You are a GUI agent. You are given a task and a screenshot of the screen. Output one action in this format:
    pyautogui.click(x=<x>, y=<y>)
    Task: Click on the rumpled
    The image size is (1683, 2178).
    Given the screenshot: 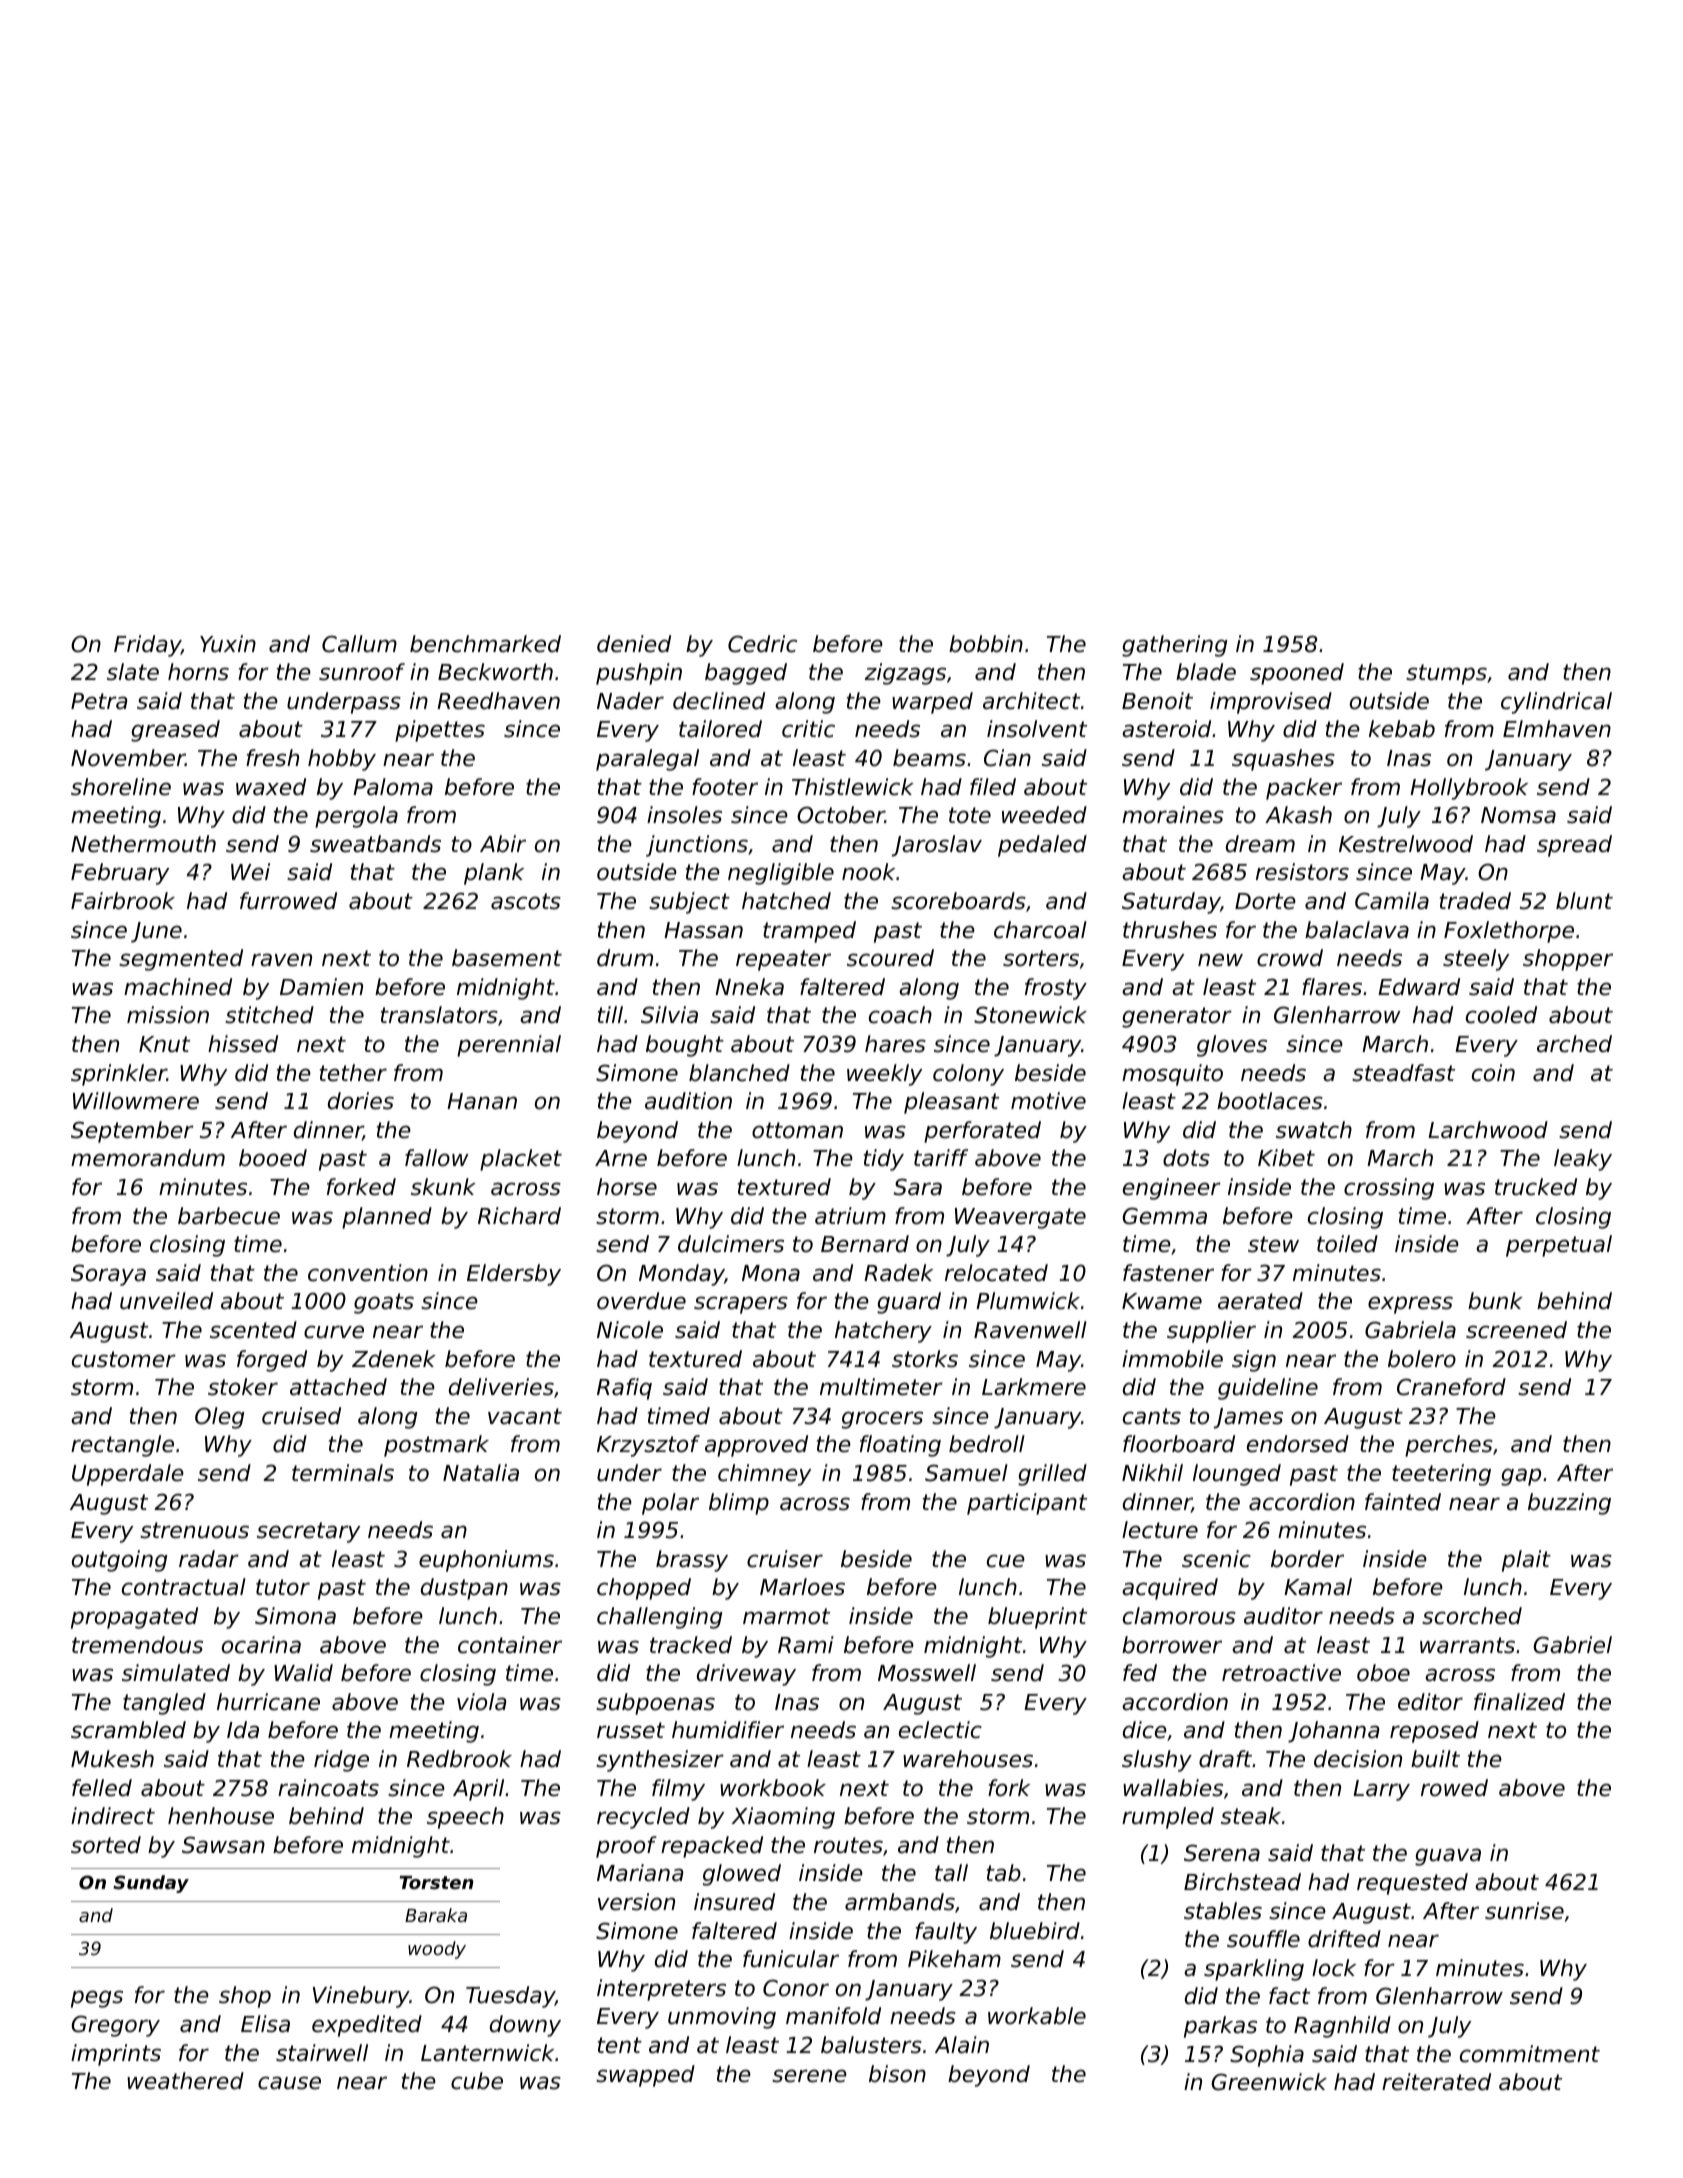 What is the action you would take?
    pyautogui.click(x=1168, y=1818)
